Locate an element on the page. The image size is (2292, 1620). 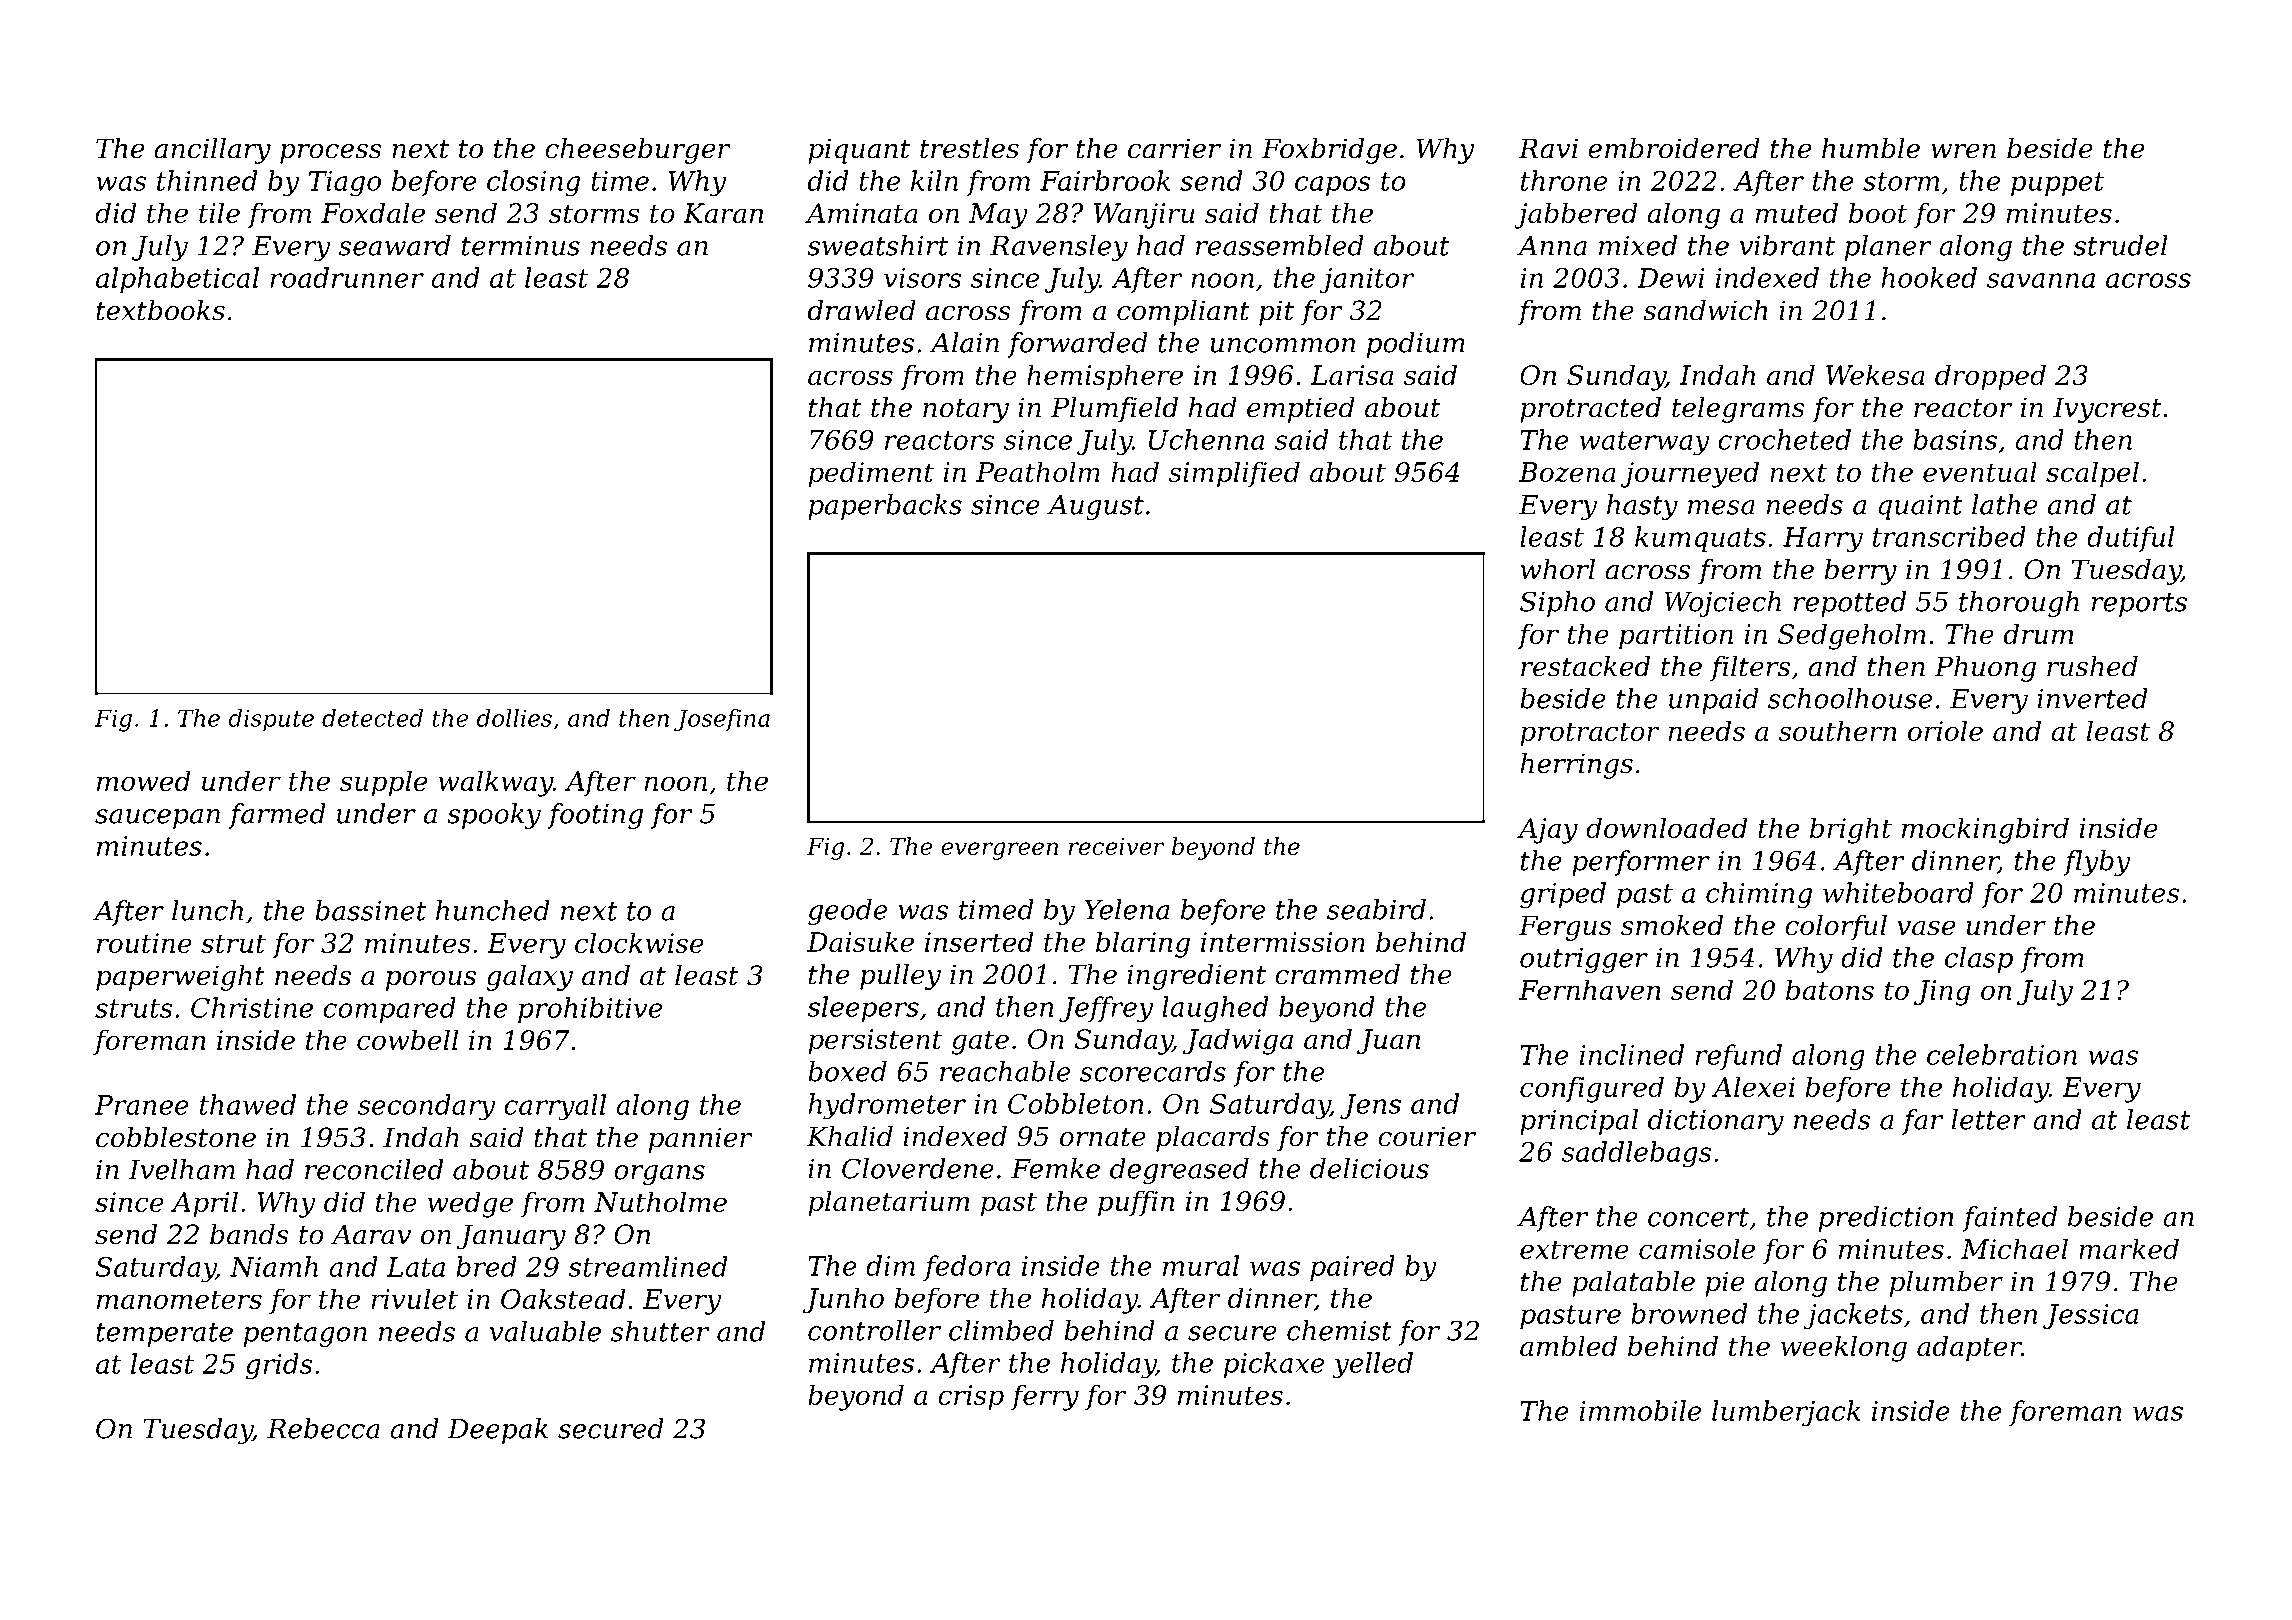
thinned is located at coordinates (207, 180).
